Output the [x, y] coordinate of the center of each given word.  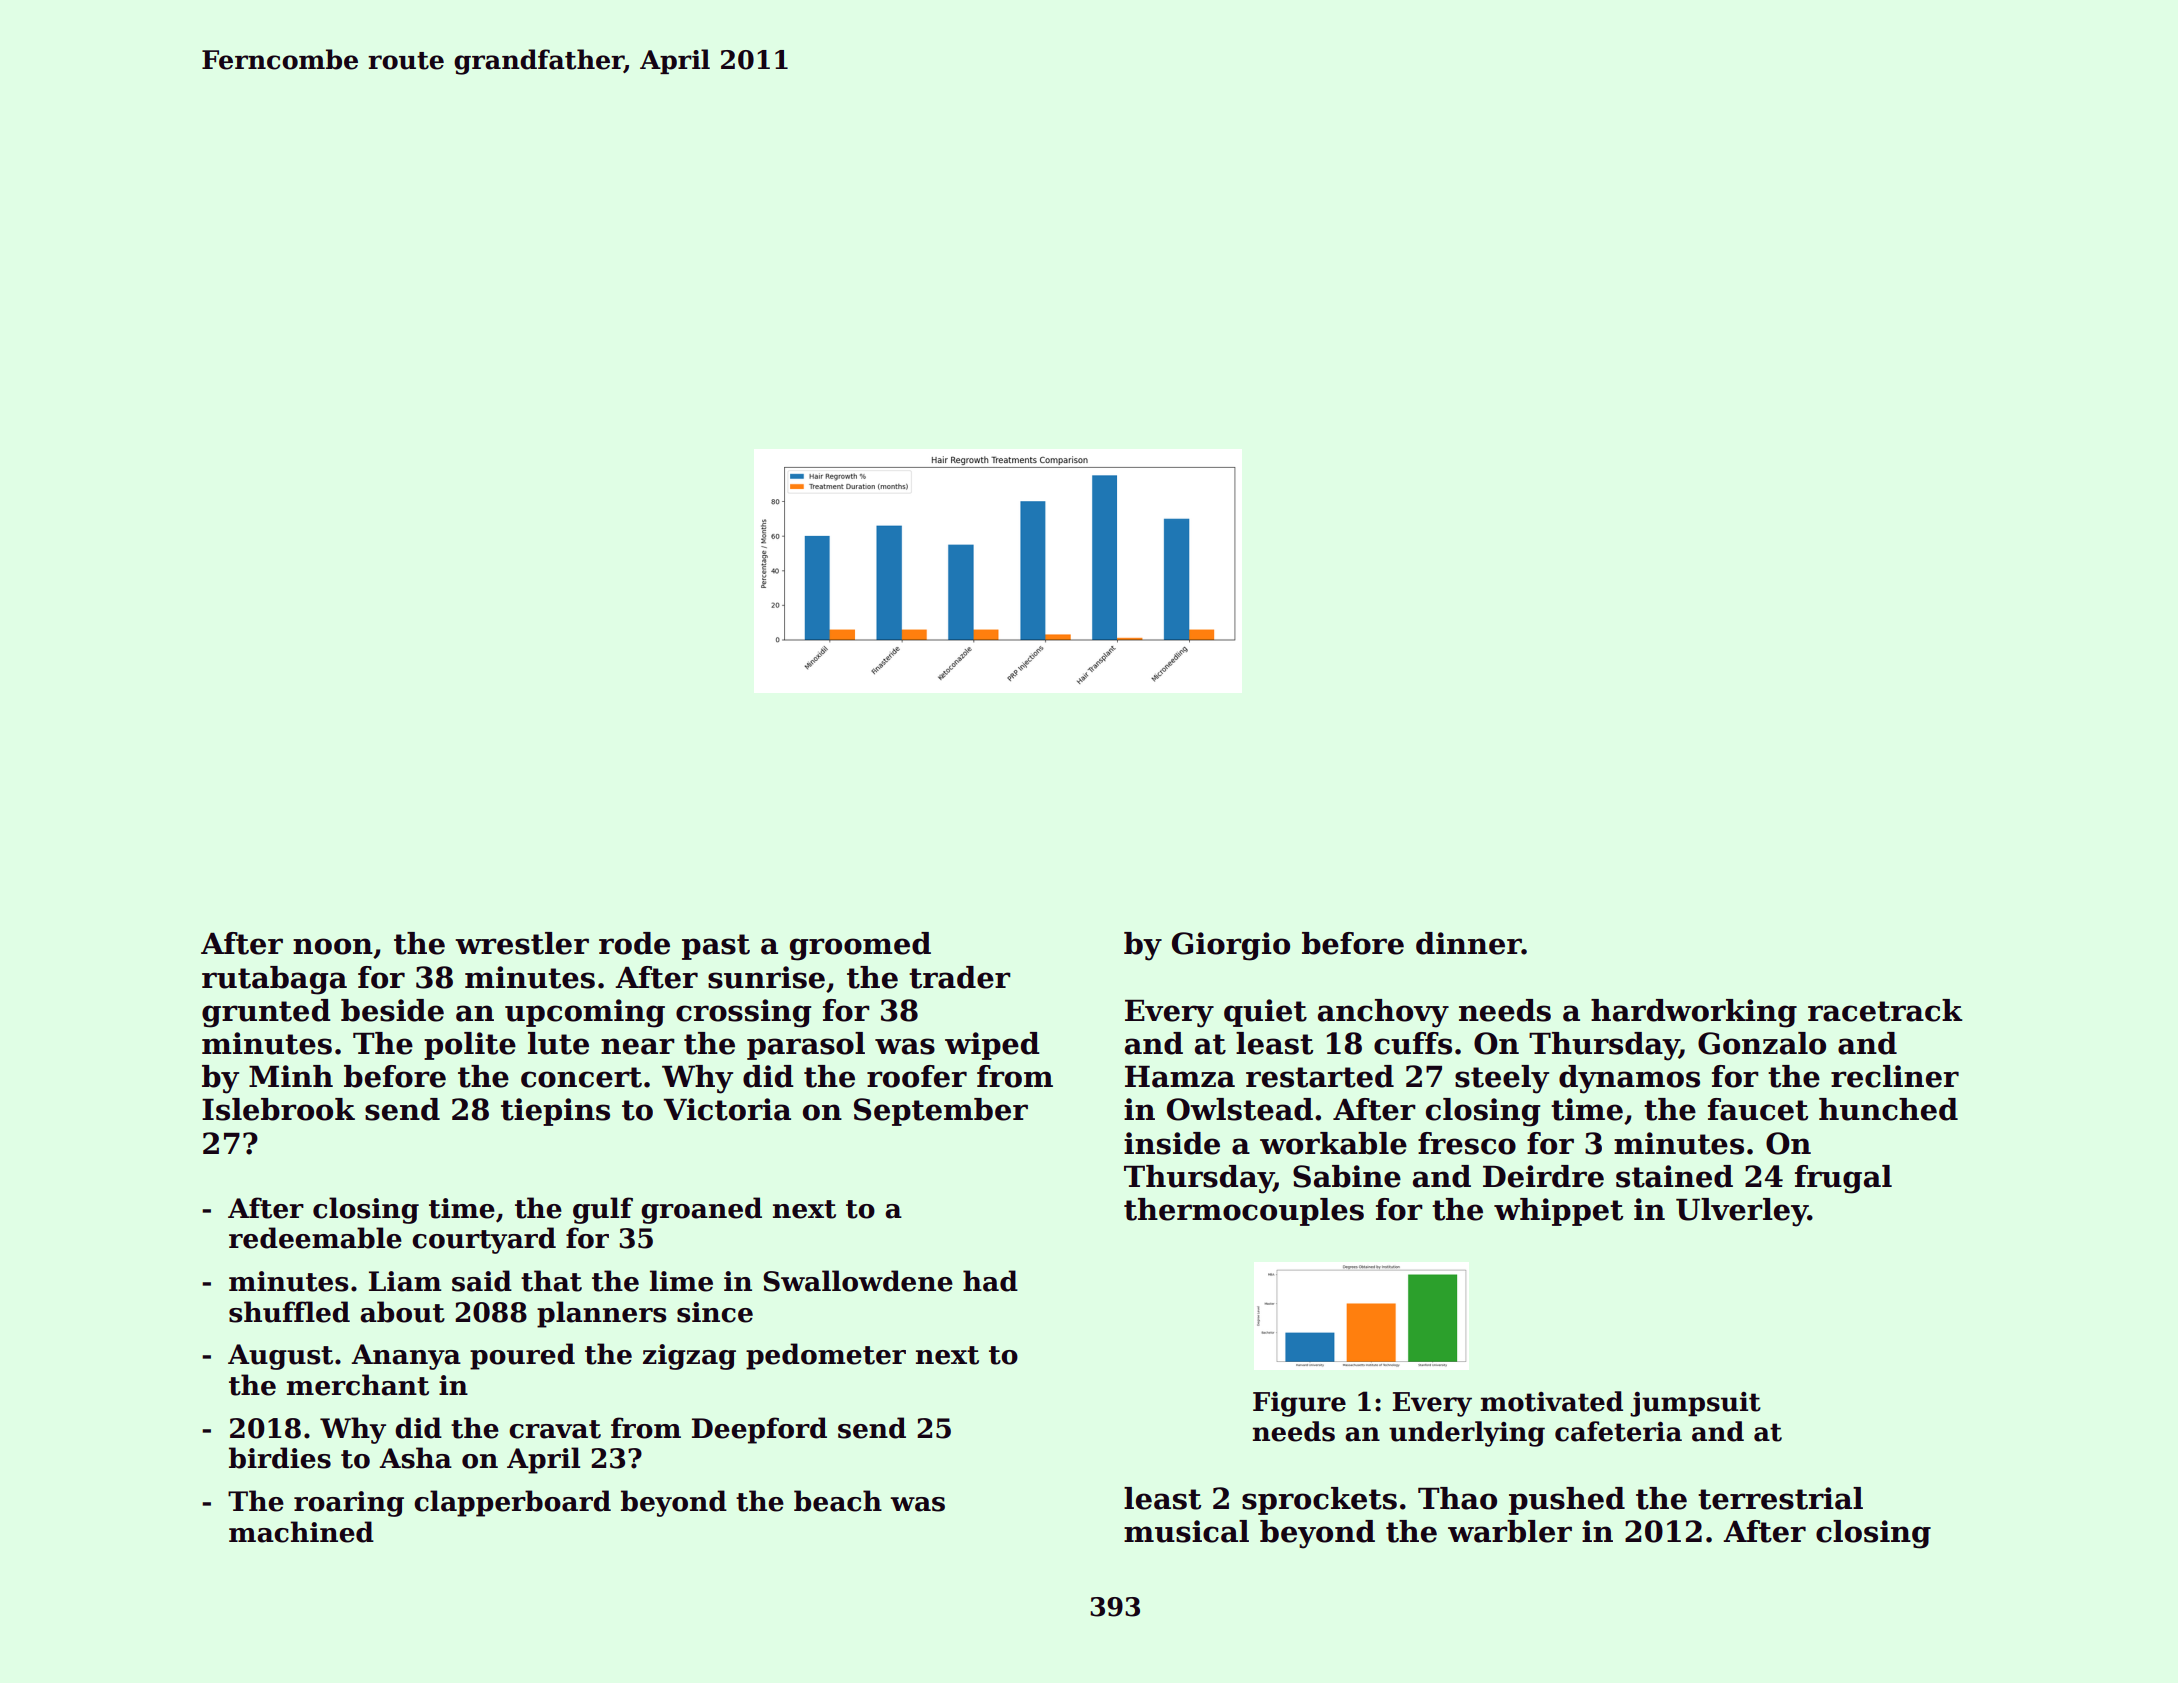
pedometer [826, 1356]
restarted [1320, 1076]
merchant [358, 1385]
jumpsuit [1695, 1404]
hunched [1888, 1109]
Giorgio [1231, 946]
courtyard [484, 1240]
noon [333, 946]
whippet [1558, 1212]
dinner [1469, 943]
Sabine [1347, 1176]
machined [301, 1532]
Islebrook [278, 1109]
